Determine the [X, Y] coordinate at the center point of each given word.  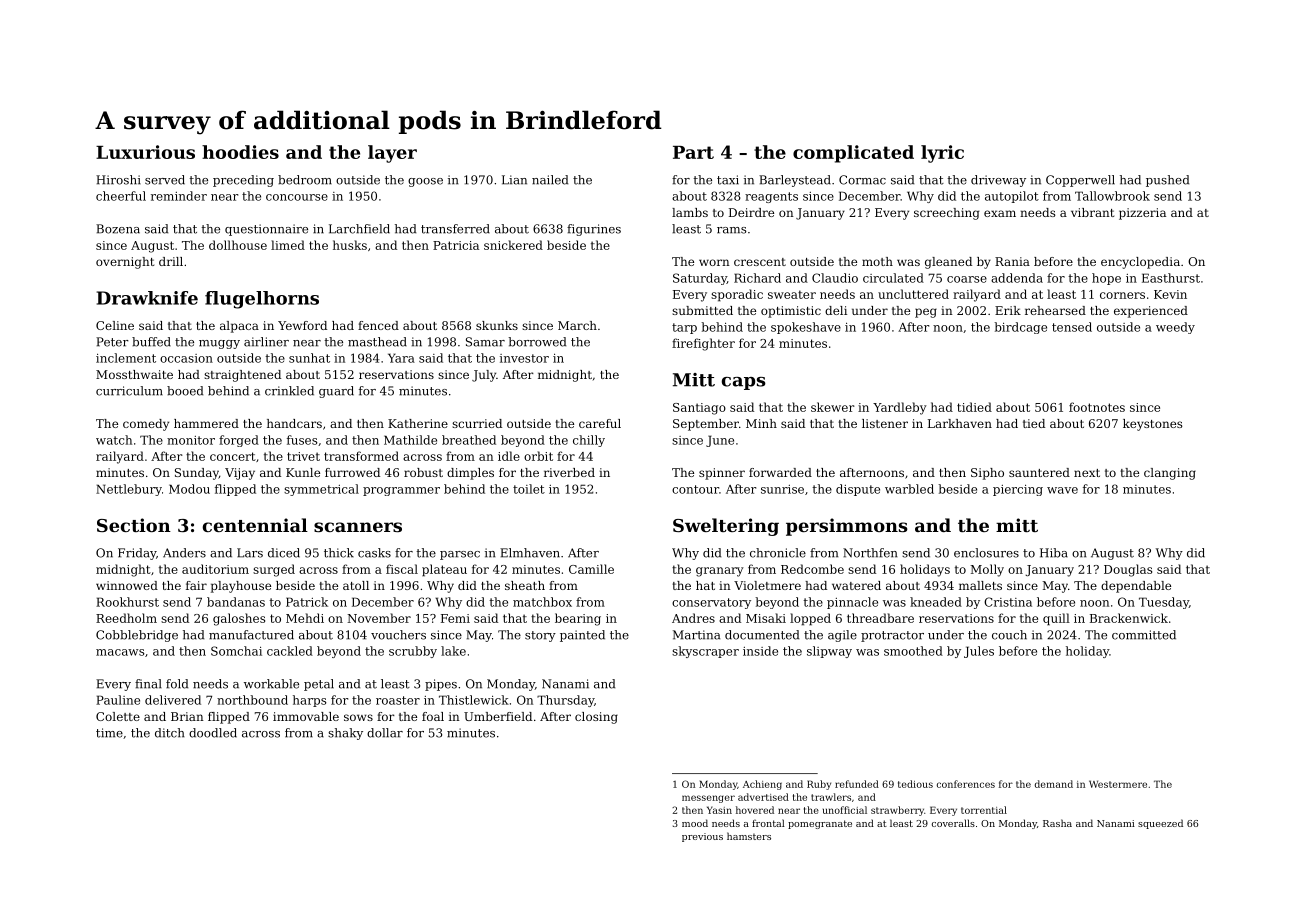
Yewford [302, 325]
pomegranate [820, 824]
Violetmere [767, 585]
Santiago [699, 409]
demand [1054, 784]
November [379, 618]
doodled [213, 733]
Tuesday [1164, 603]
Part [693, 152]
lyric [942, 154]
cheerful [121, 196]
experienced [1151, 312]
